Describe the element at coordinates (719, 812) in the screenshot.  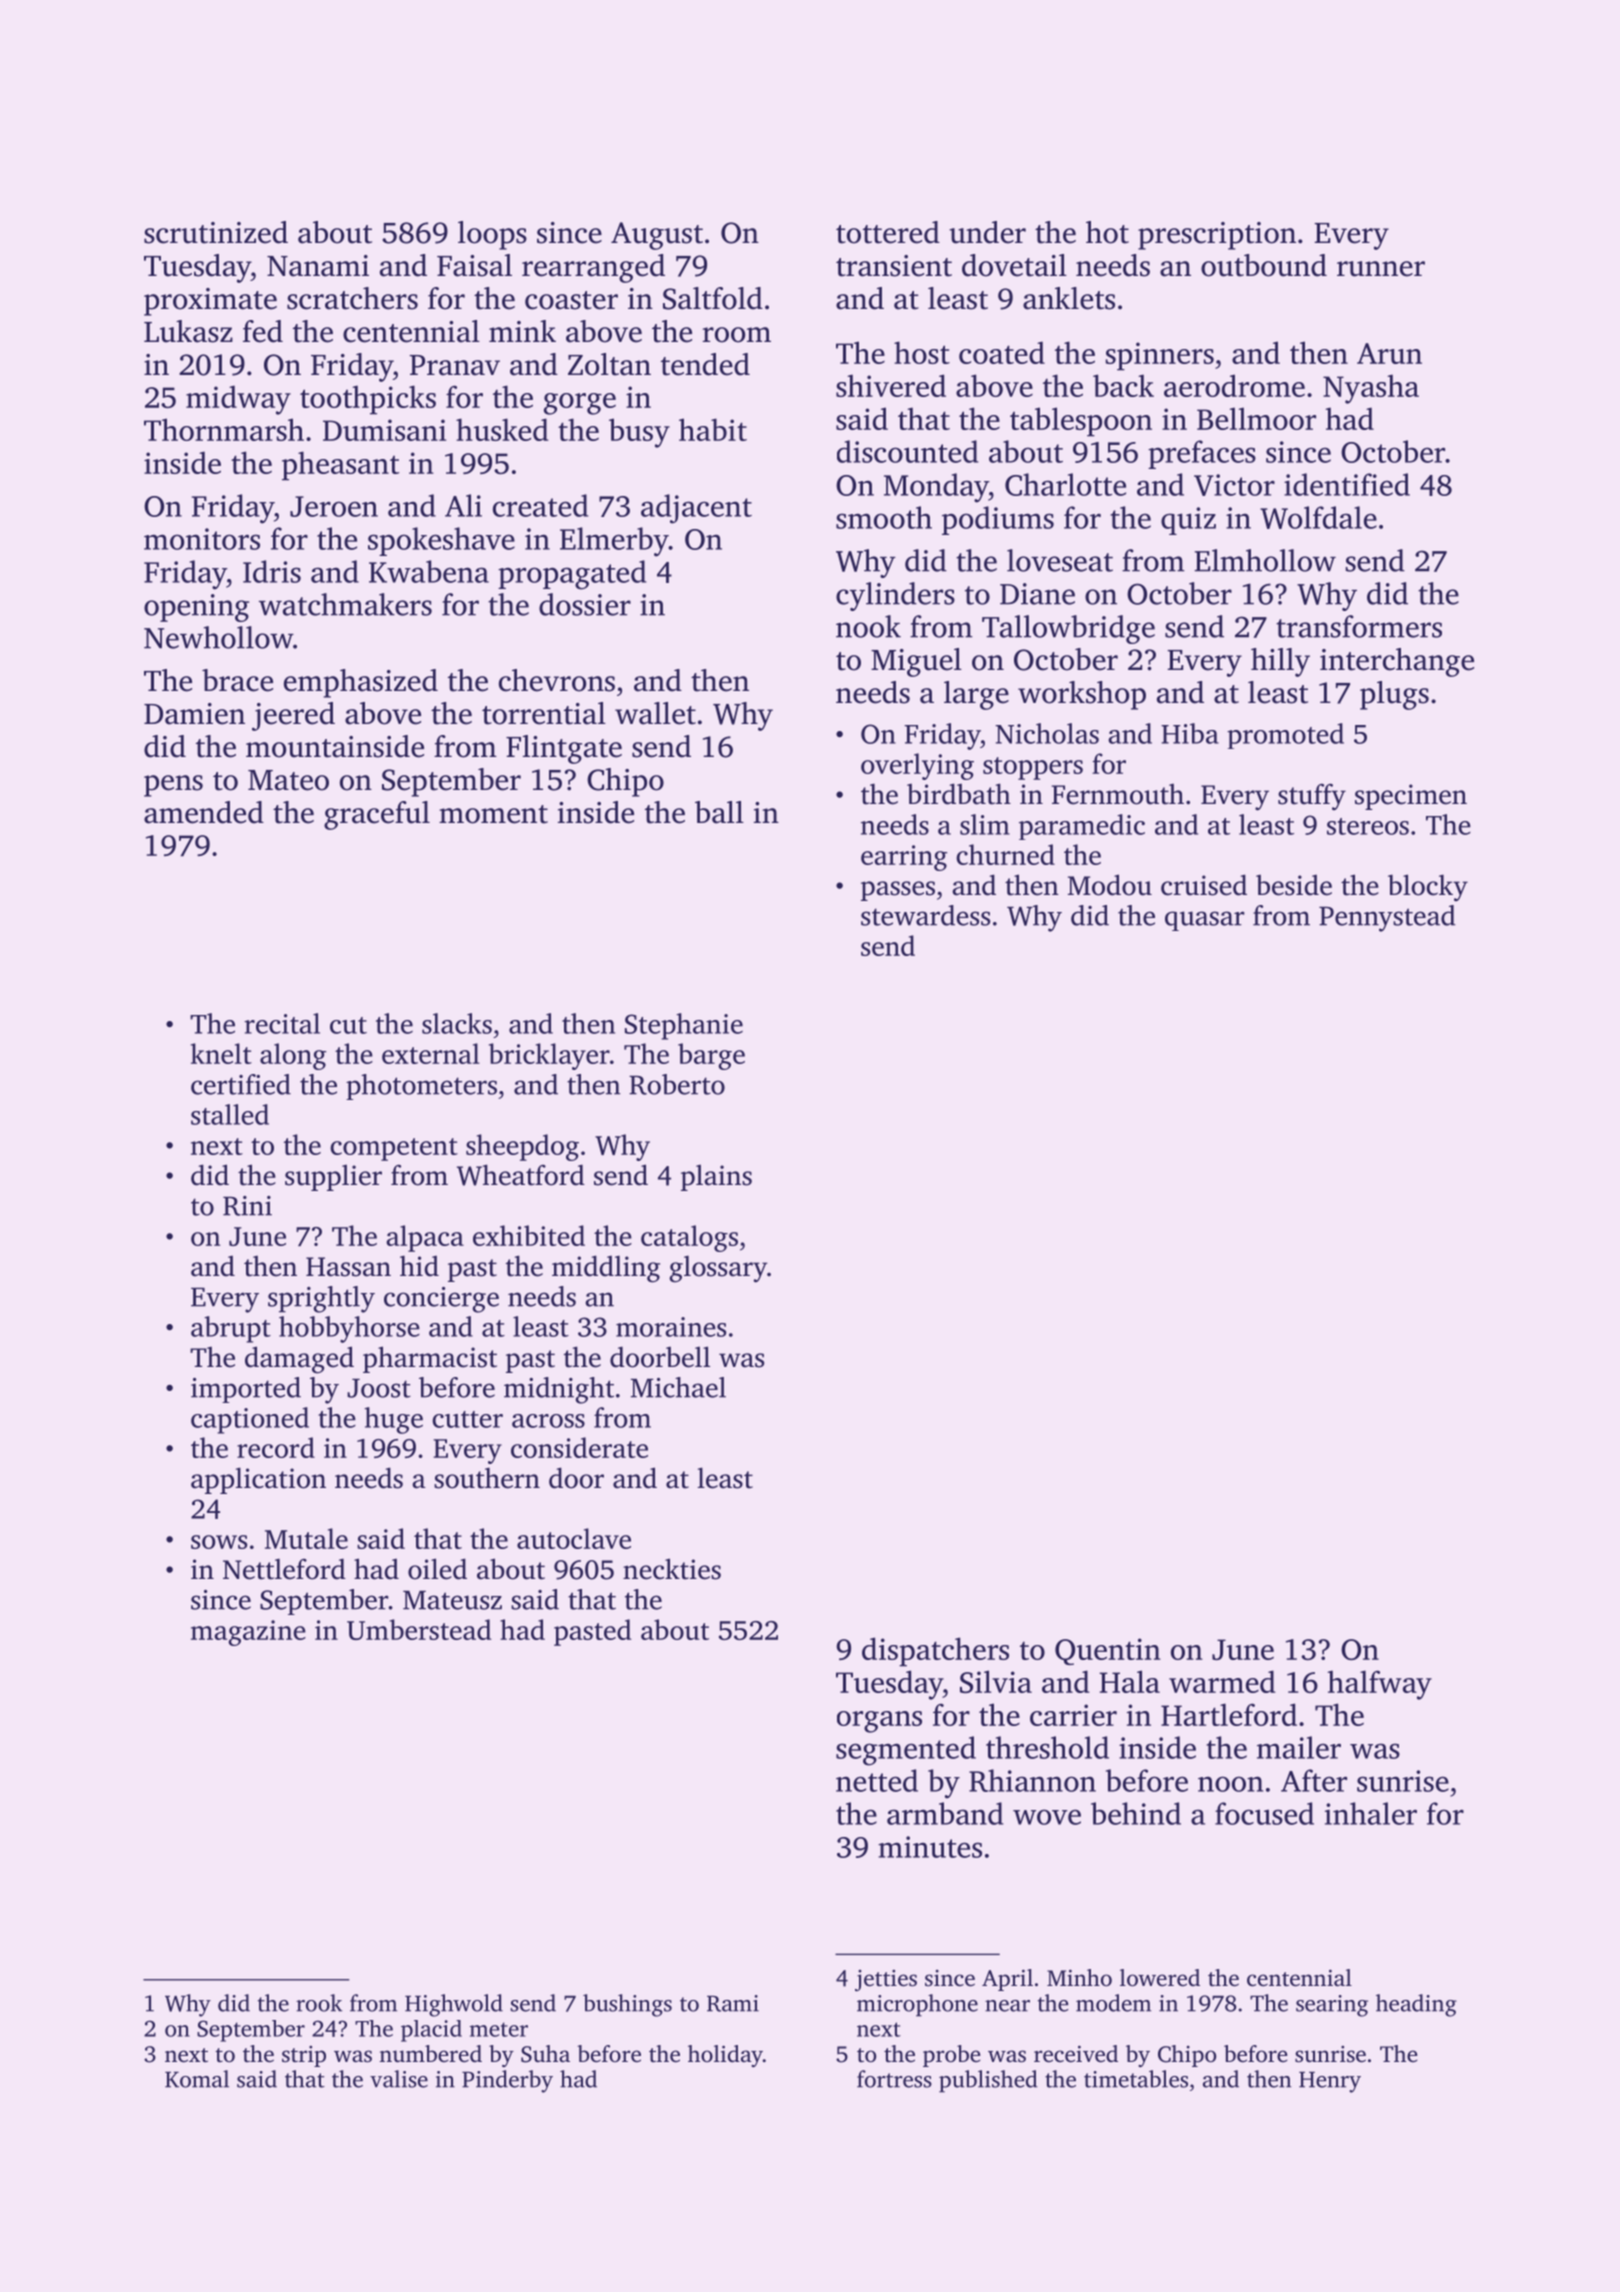
I see `ball` at that location.
